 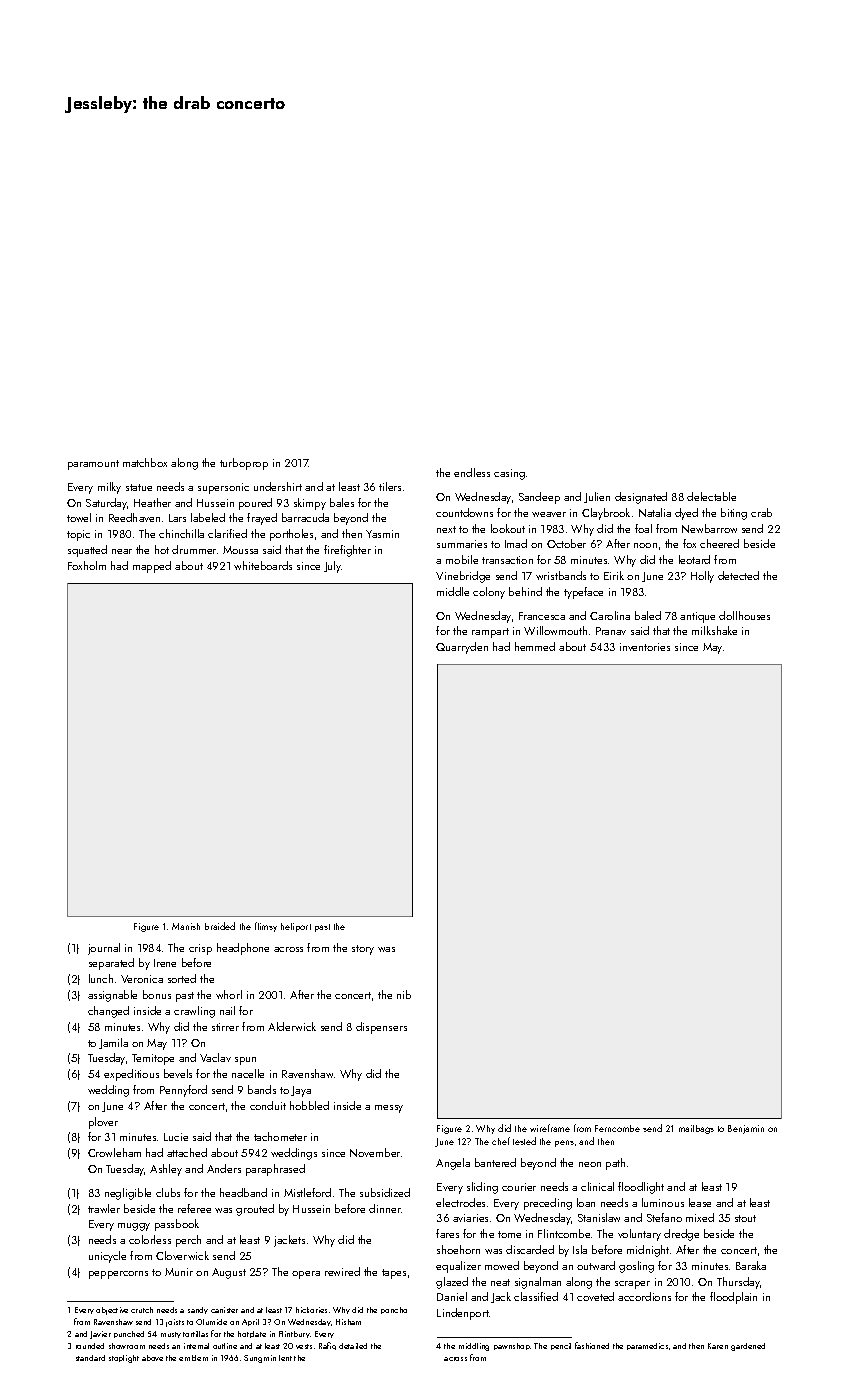 What do you see at coordinates (296, 927) in the screenshot?
I see `heliport` at bounding box center [296, 927].
